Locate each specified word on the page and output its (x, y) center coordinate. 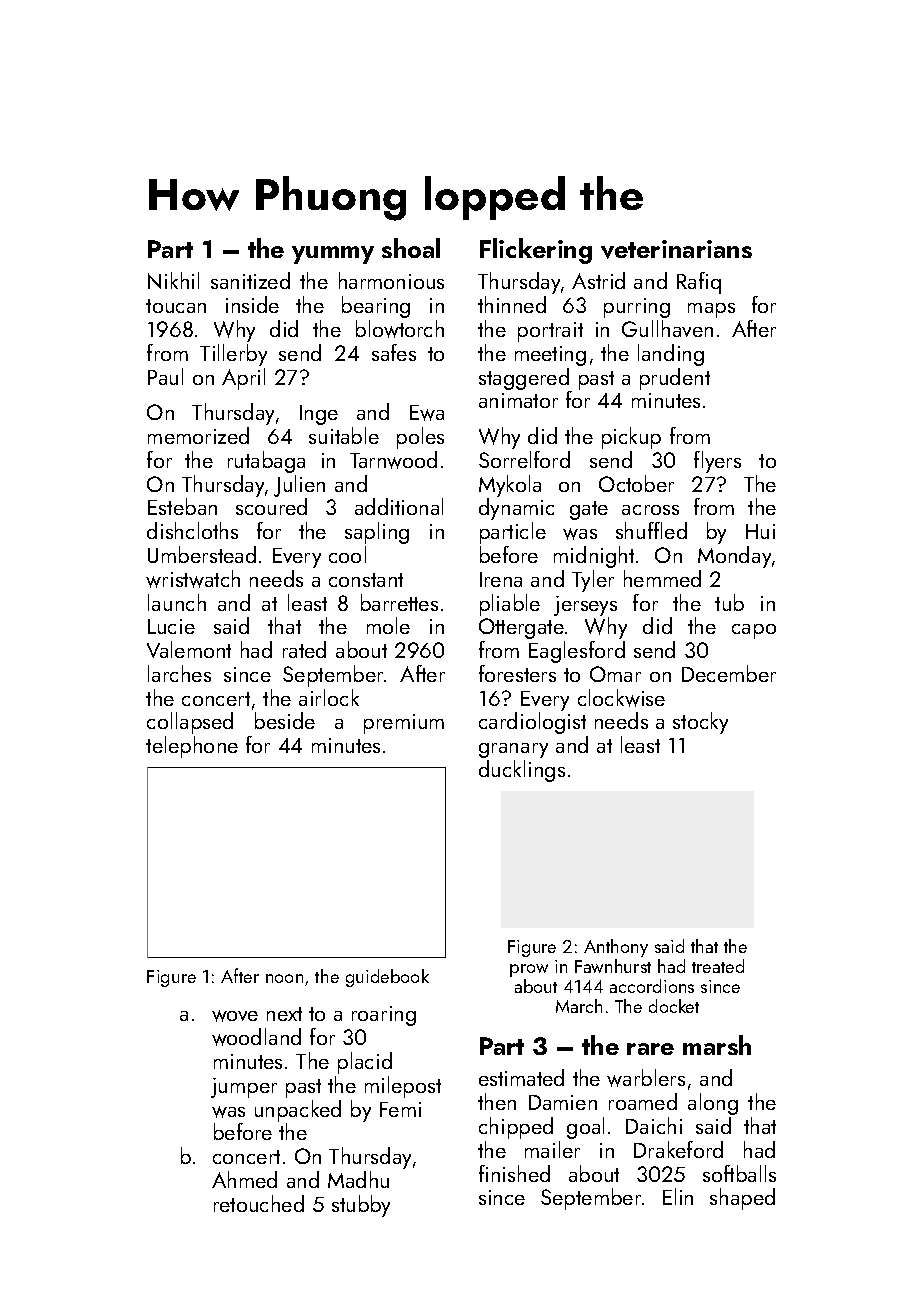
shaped (742, 1199)
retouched (259, 1203)
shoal (411, 248)
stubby (361, 1206)
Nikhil (173, 280)
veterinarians (676, 249)
